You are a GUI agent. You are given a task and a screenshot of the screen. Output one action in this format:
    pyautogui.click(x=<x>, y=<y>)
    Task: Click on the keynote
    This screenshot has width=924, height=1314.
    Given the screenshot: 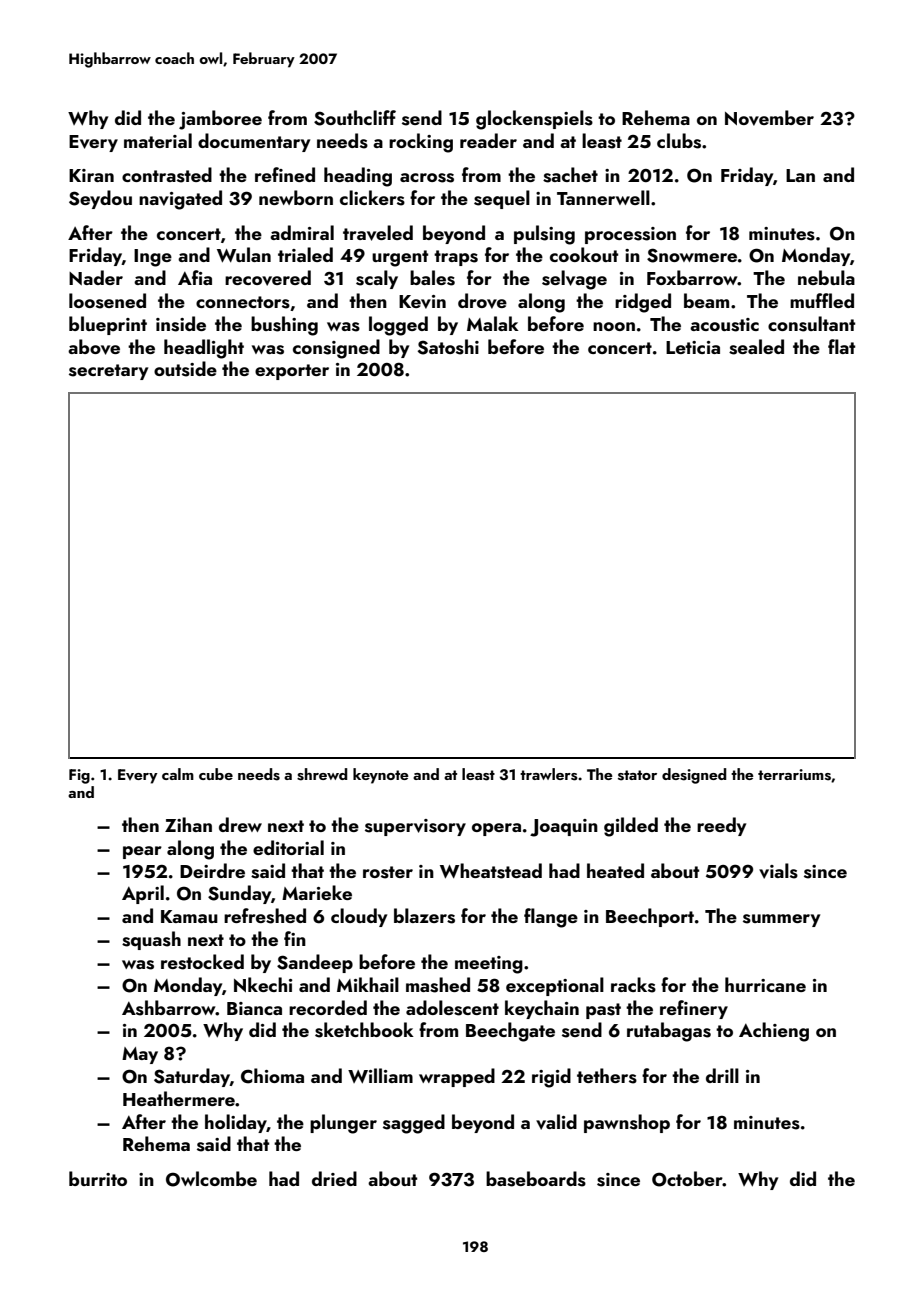 What is the action you would take?
    pyautogui.click(x=381, y=776)
